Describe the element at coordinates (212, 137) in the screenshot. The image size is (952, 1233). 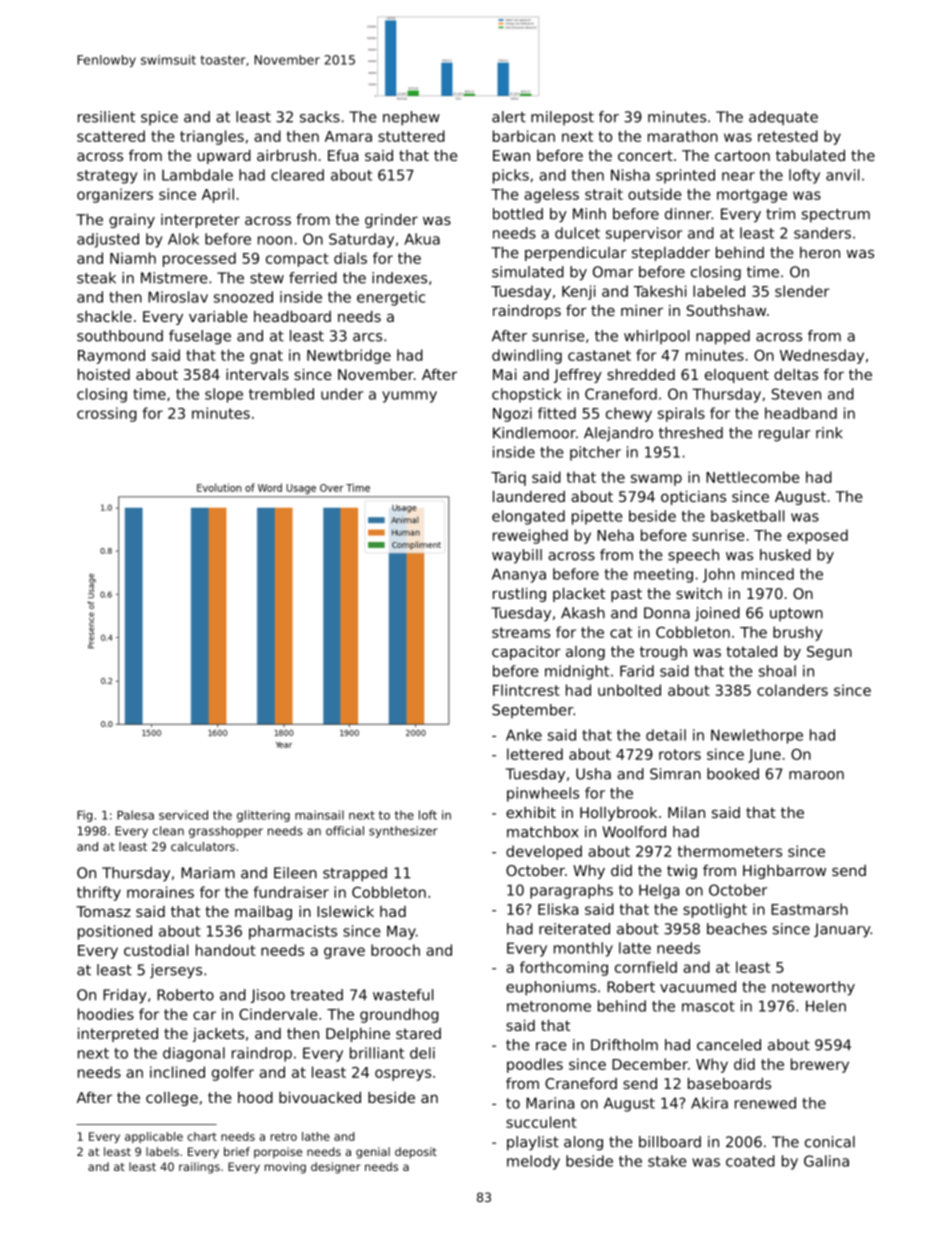
I see `triangles` at that location.
